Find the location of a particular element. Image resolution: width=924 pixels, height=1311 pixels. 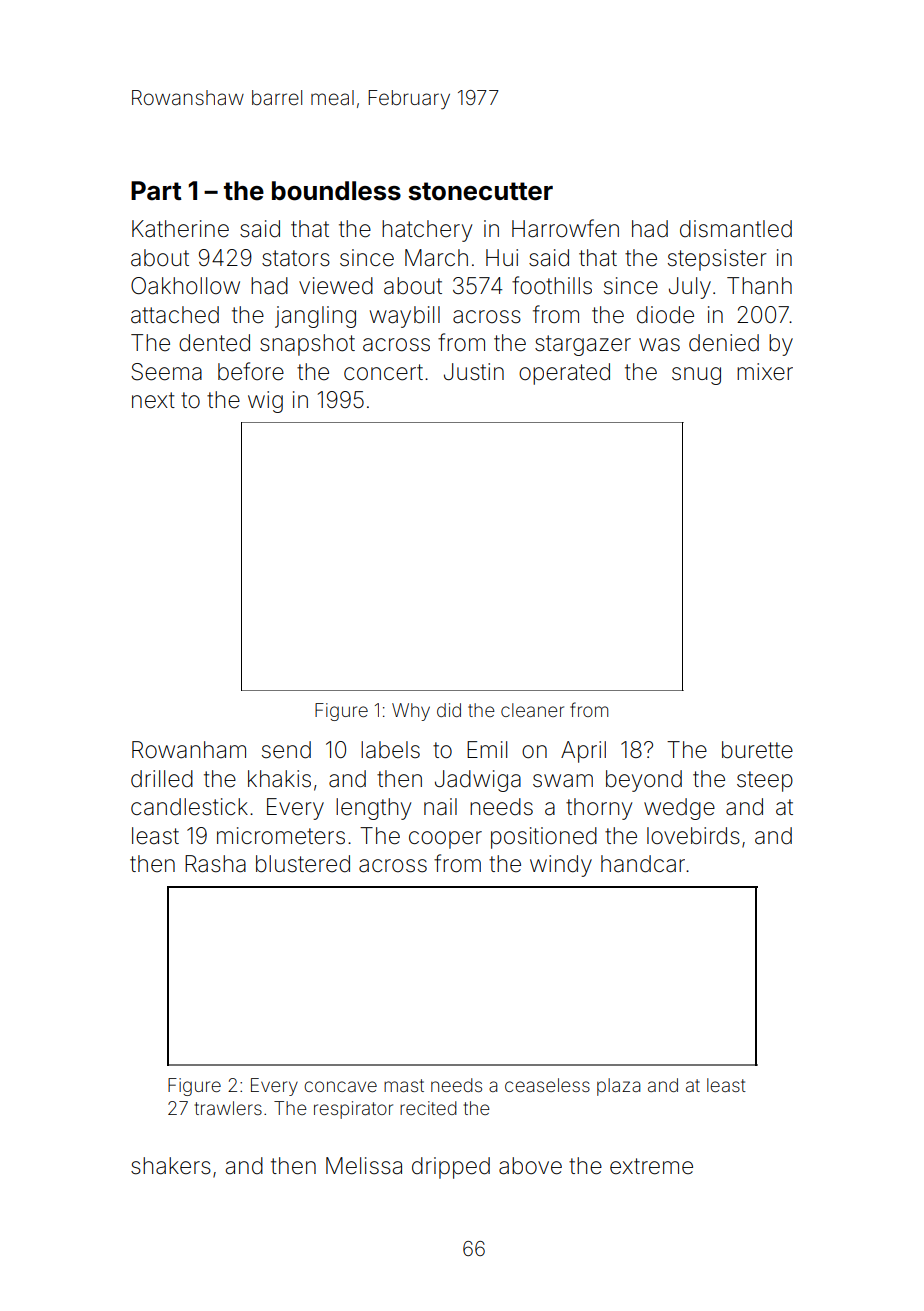

dismantled is located at coordinates (736, 229).
